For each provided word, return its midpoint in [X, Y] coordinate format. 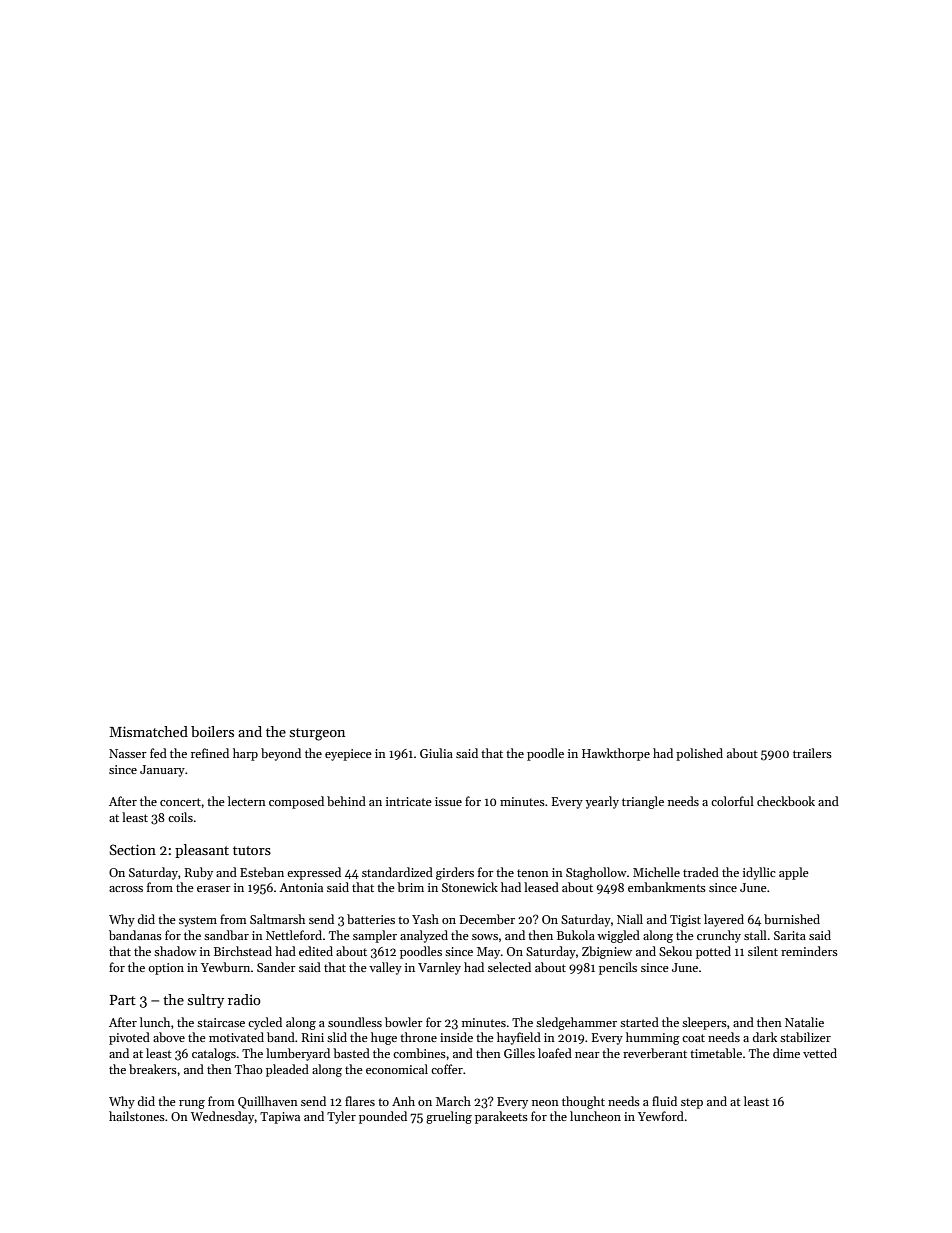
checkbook [786, 801]
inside [456, 1037]
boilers [212, 731]
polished [699, 754]
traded [701, 872]
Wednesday [223, 1117]
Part [123, 1000]
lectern [247, 801]
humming [653, 1038]
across [126, 889]
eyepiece [348, 755]
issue [448, 801]
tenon [533, 873]
